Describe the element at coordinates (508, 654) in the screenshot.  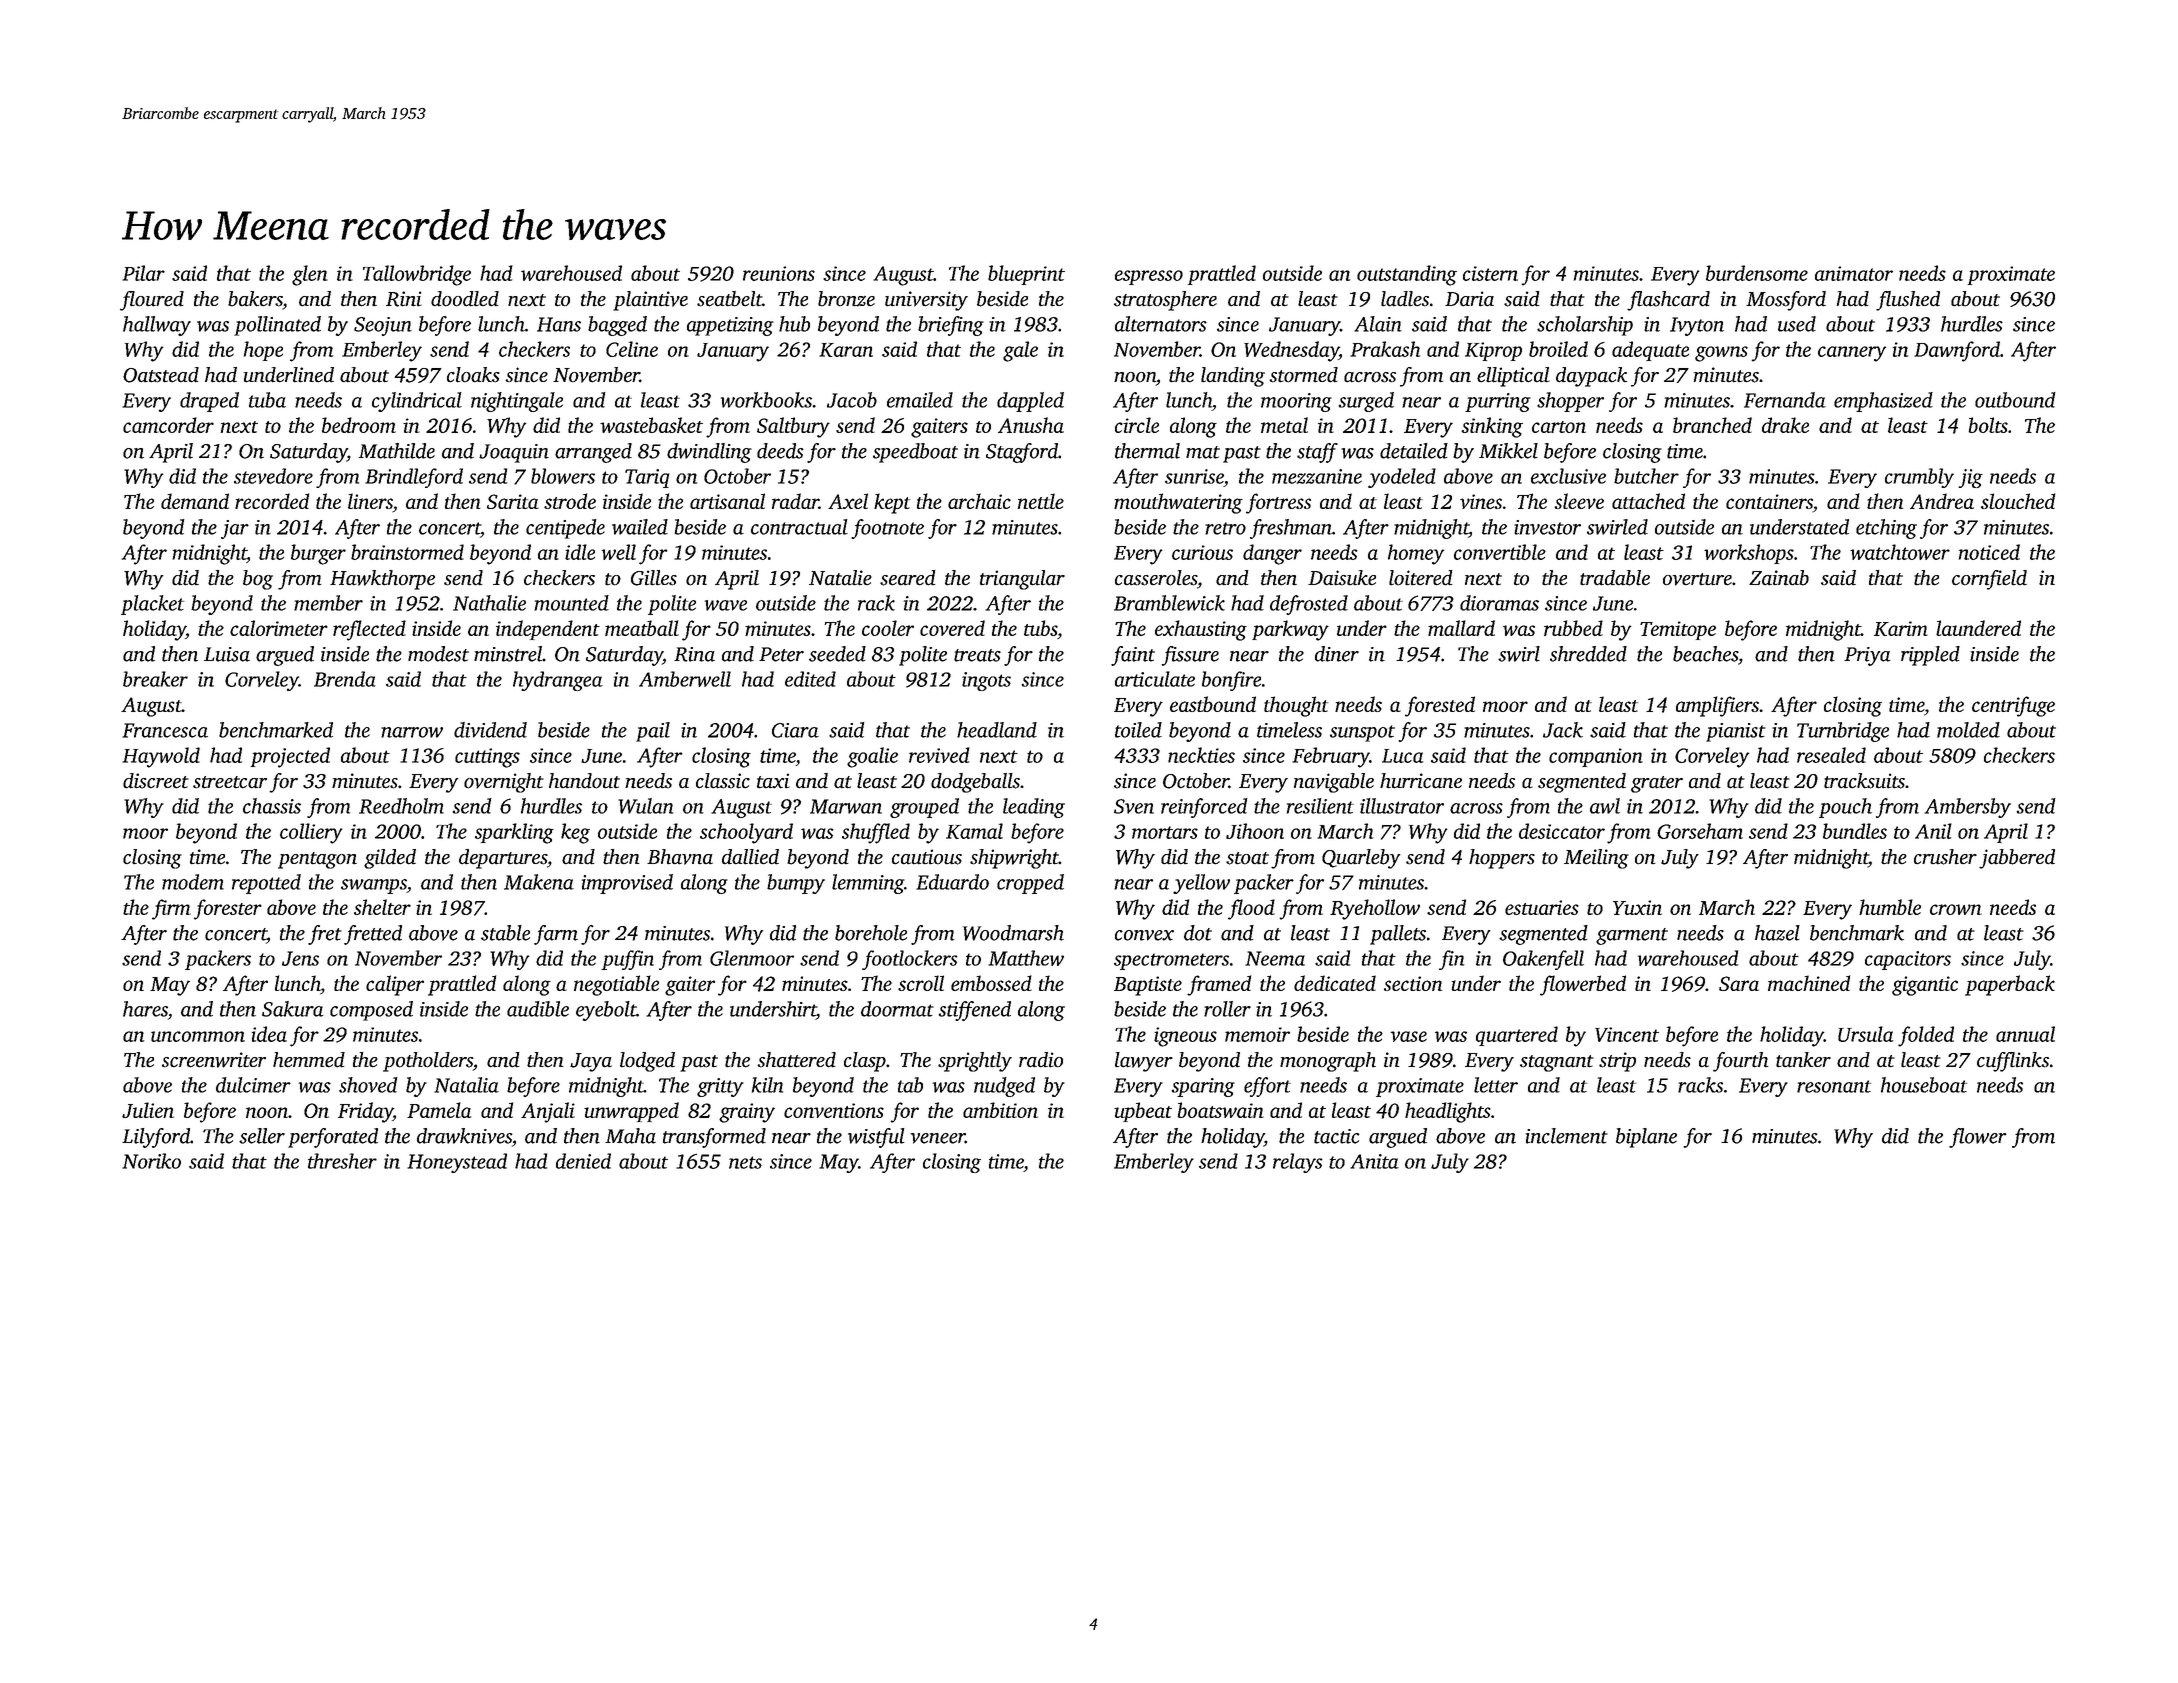
I see `minstrel` at that location.
